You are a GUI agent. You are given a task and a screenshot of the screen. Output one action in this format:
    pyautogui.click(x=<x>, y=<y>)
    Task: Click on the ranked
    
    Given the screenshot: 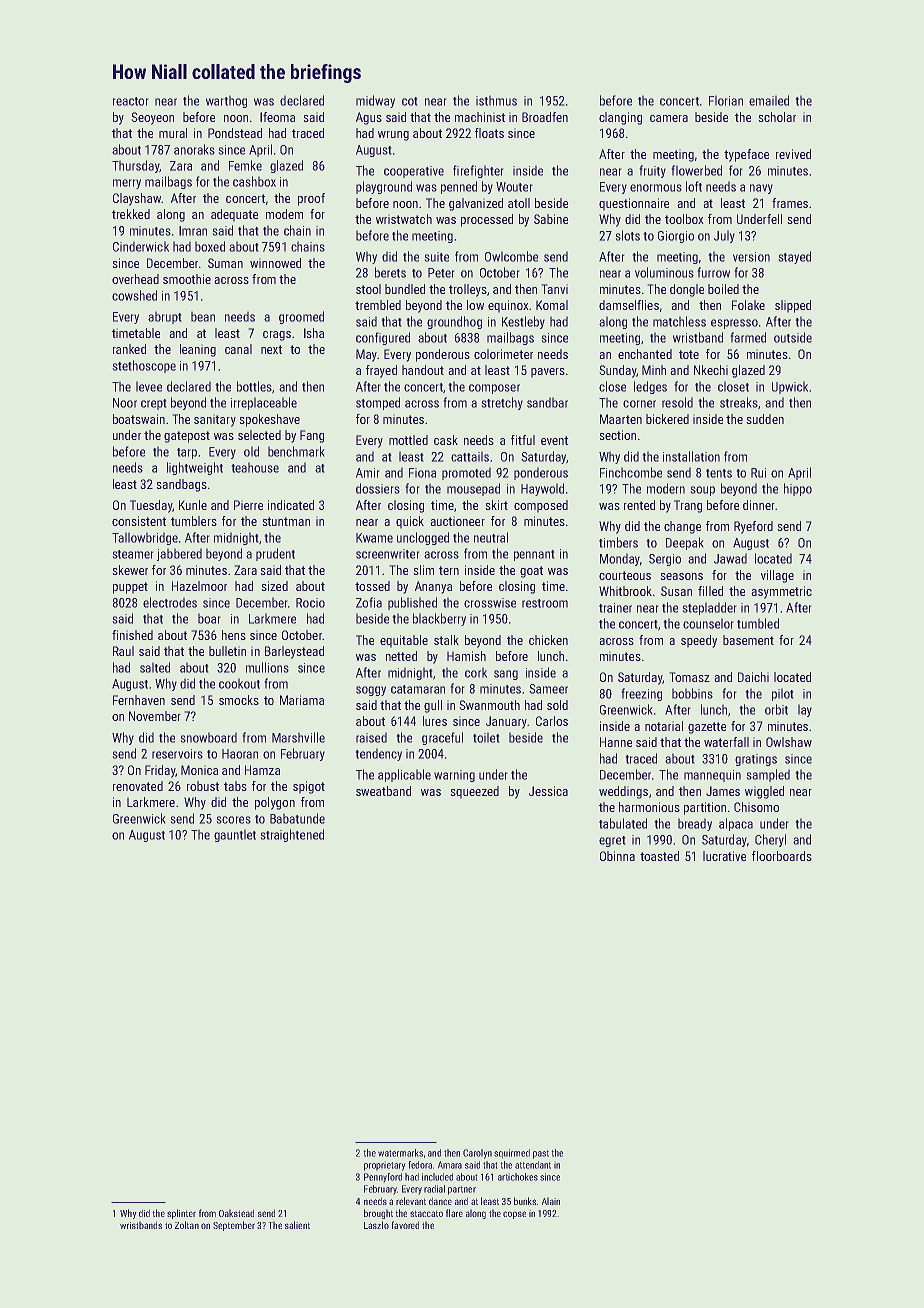 What is the action you would take?
    pyautogui.click(x=129, y=349)
